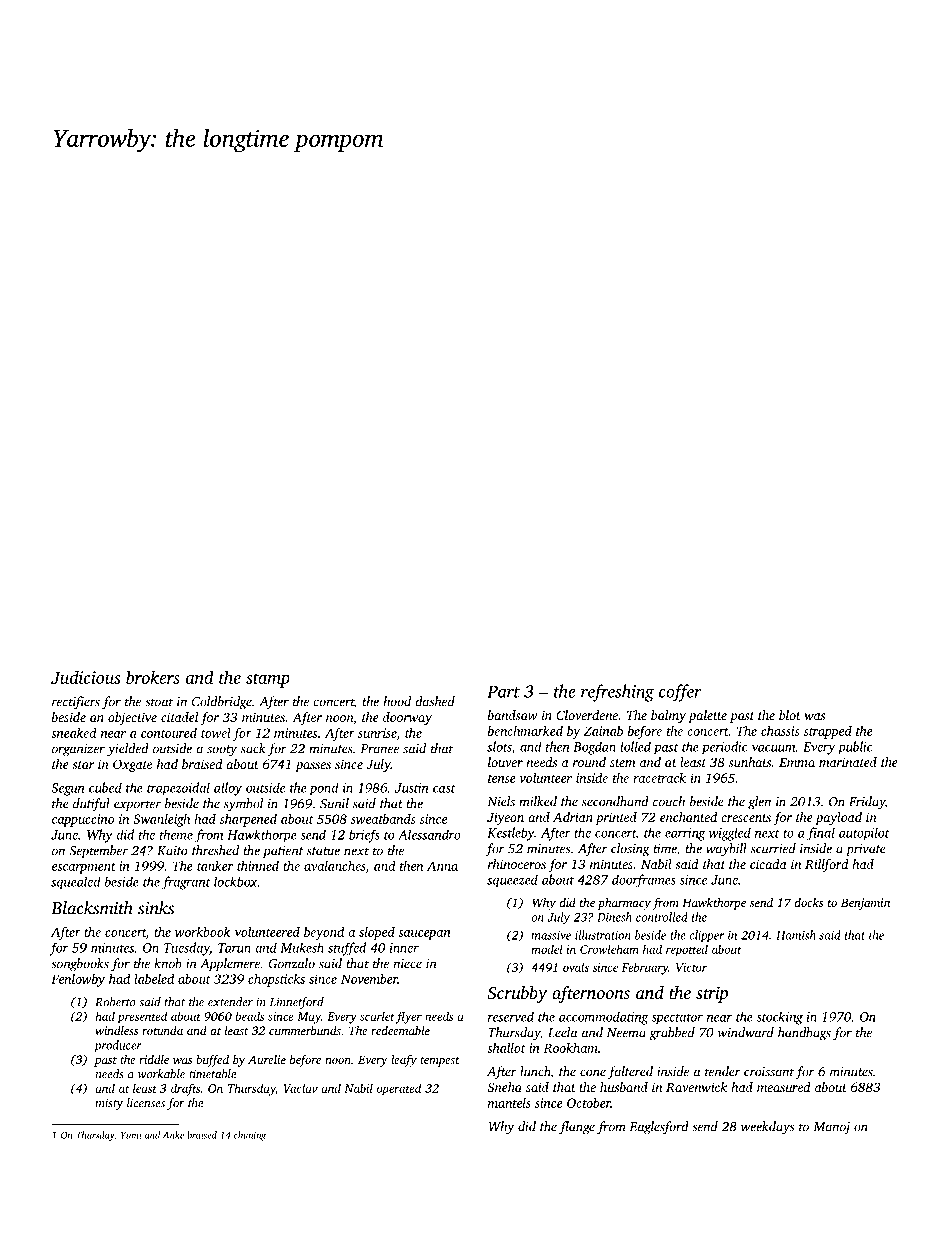 The image size is (952, 1233). I want to click on Sneha, so click(504, 1087).
